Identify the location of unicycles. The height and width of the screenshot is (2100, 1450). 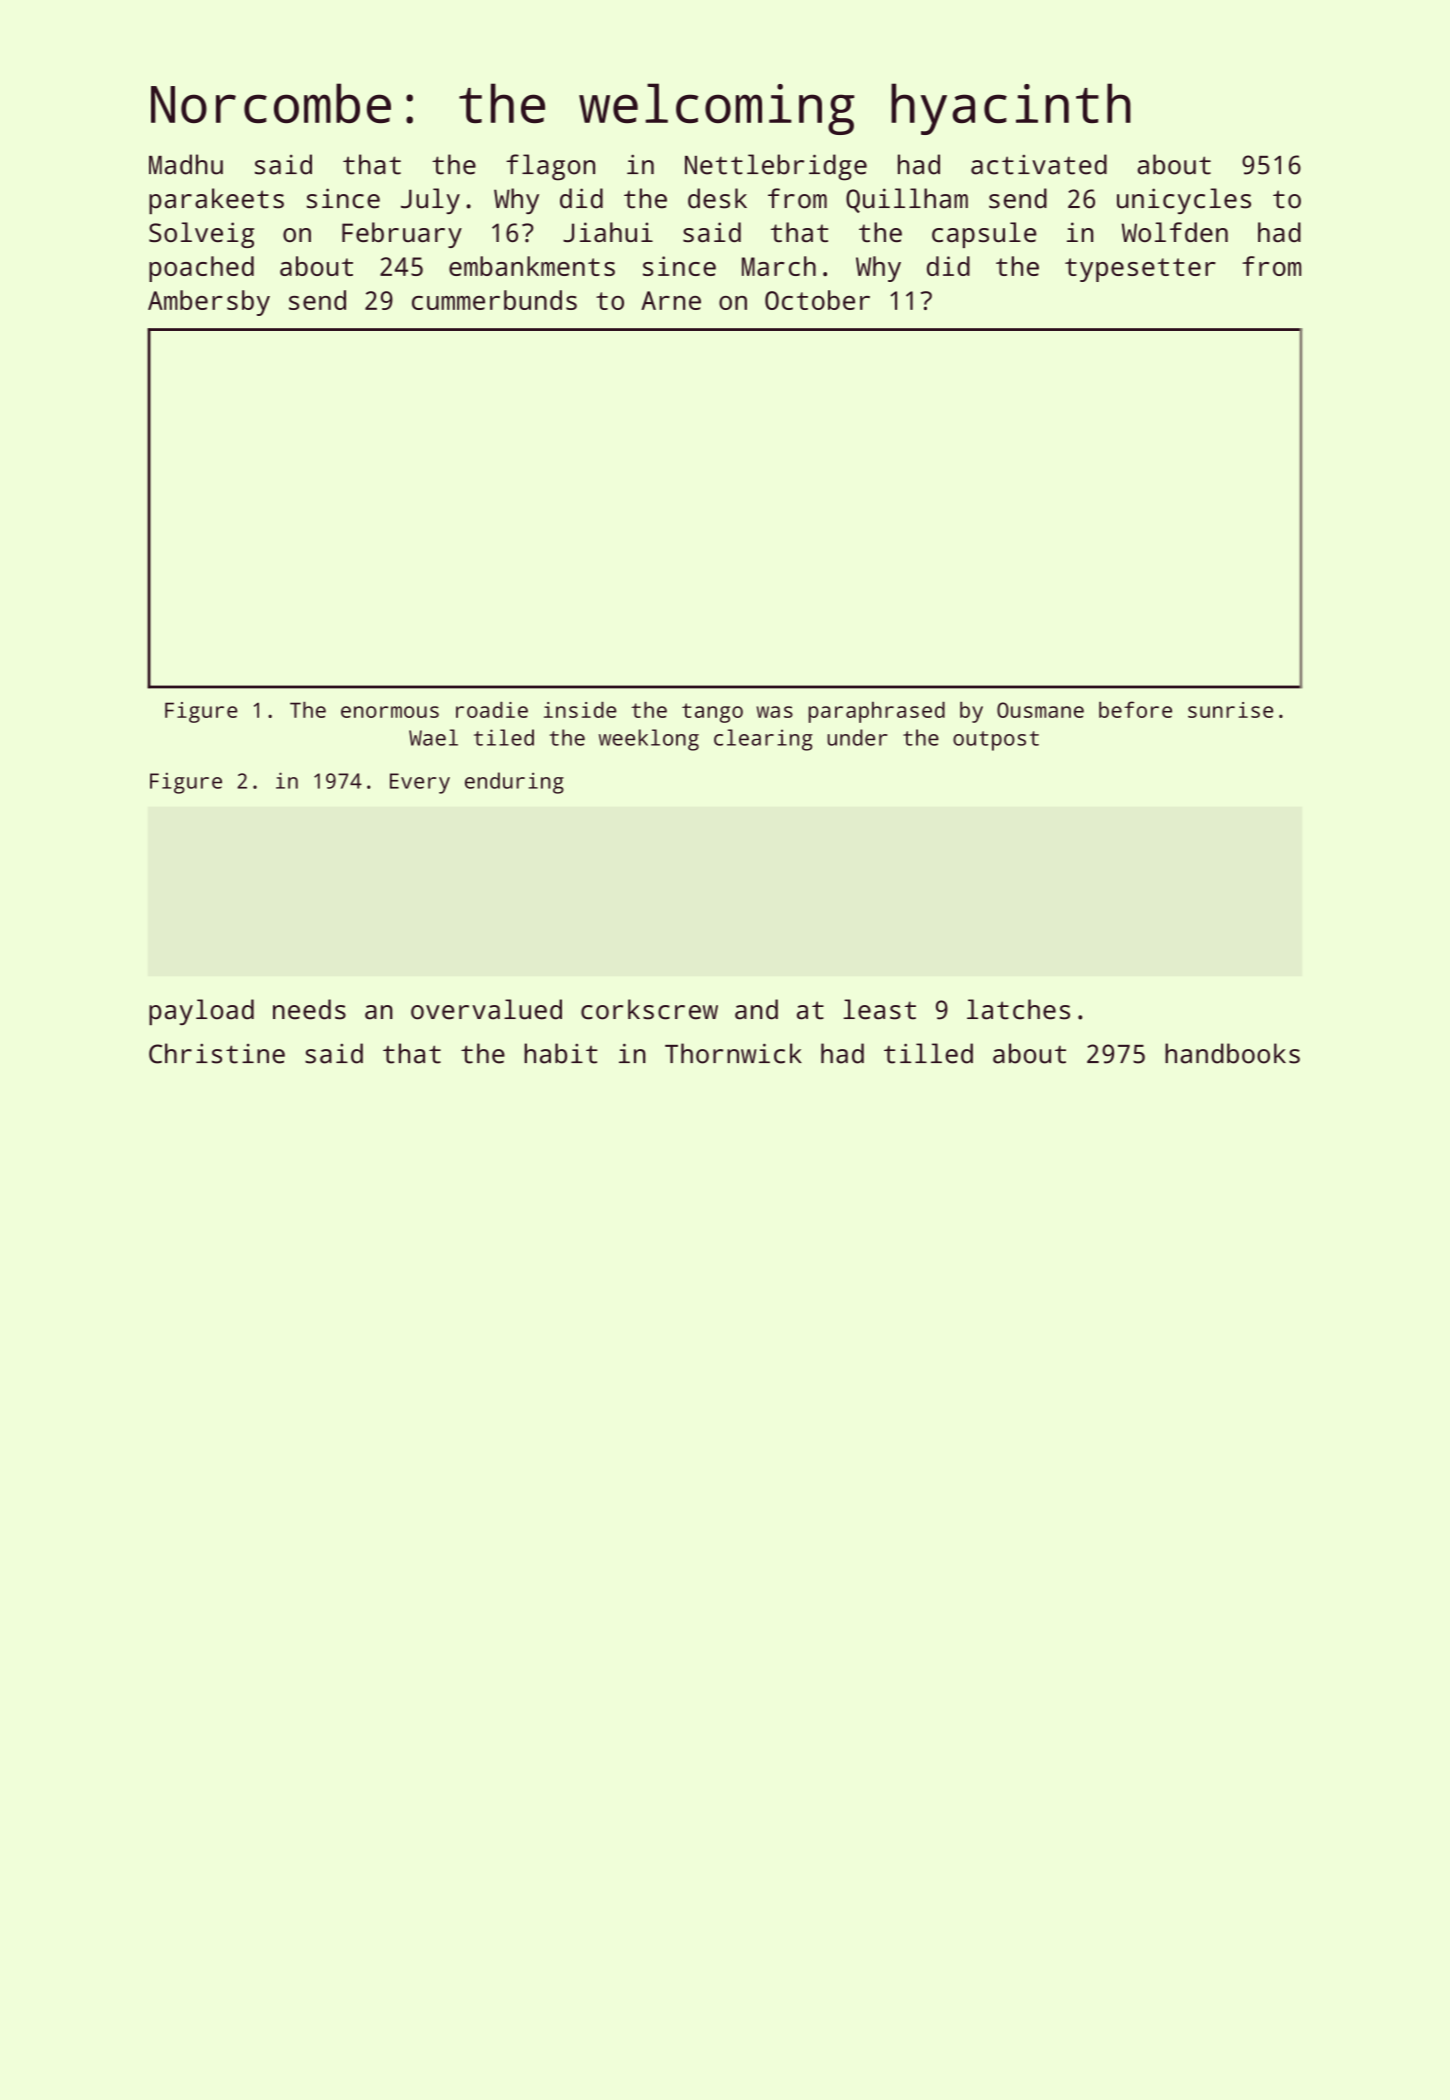
(1184, 201).
